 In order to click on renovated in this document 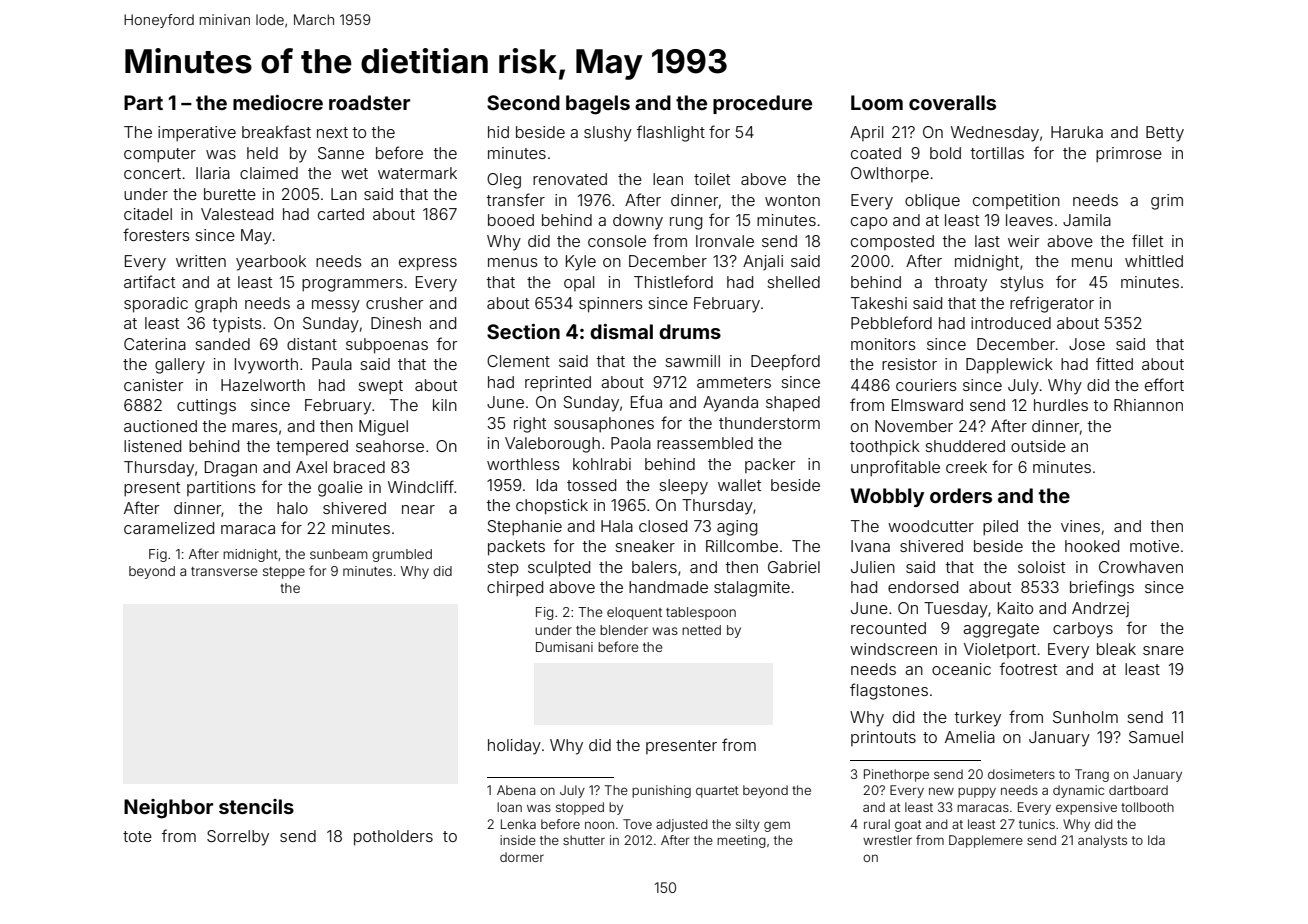, I will do `click(570, 179)`.
